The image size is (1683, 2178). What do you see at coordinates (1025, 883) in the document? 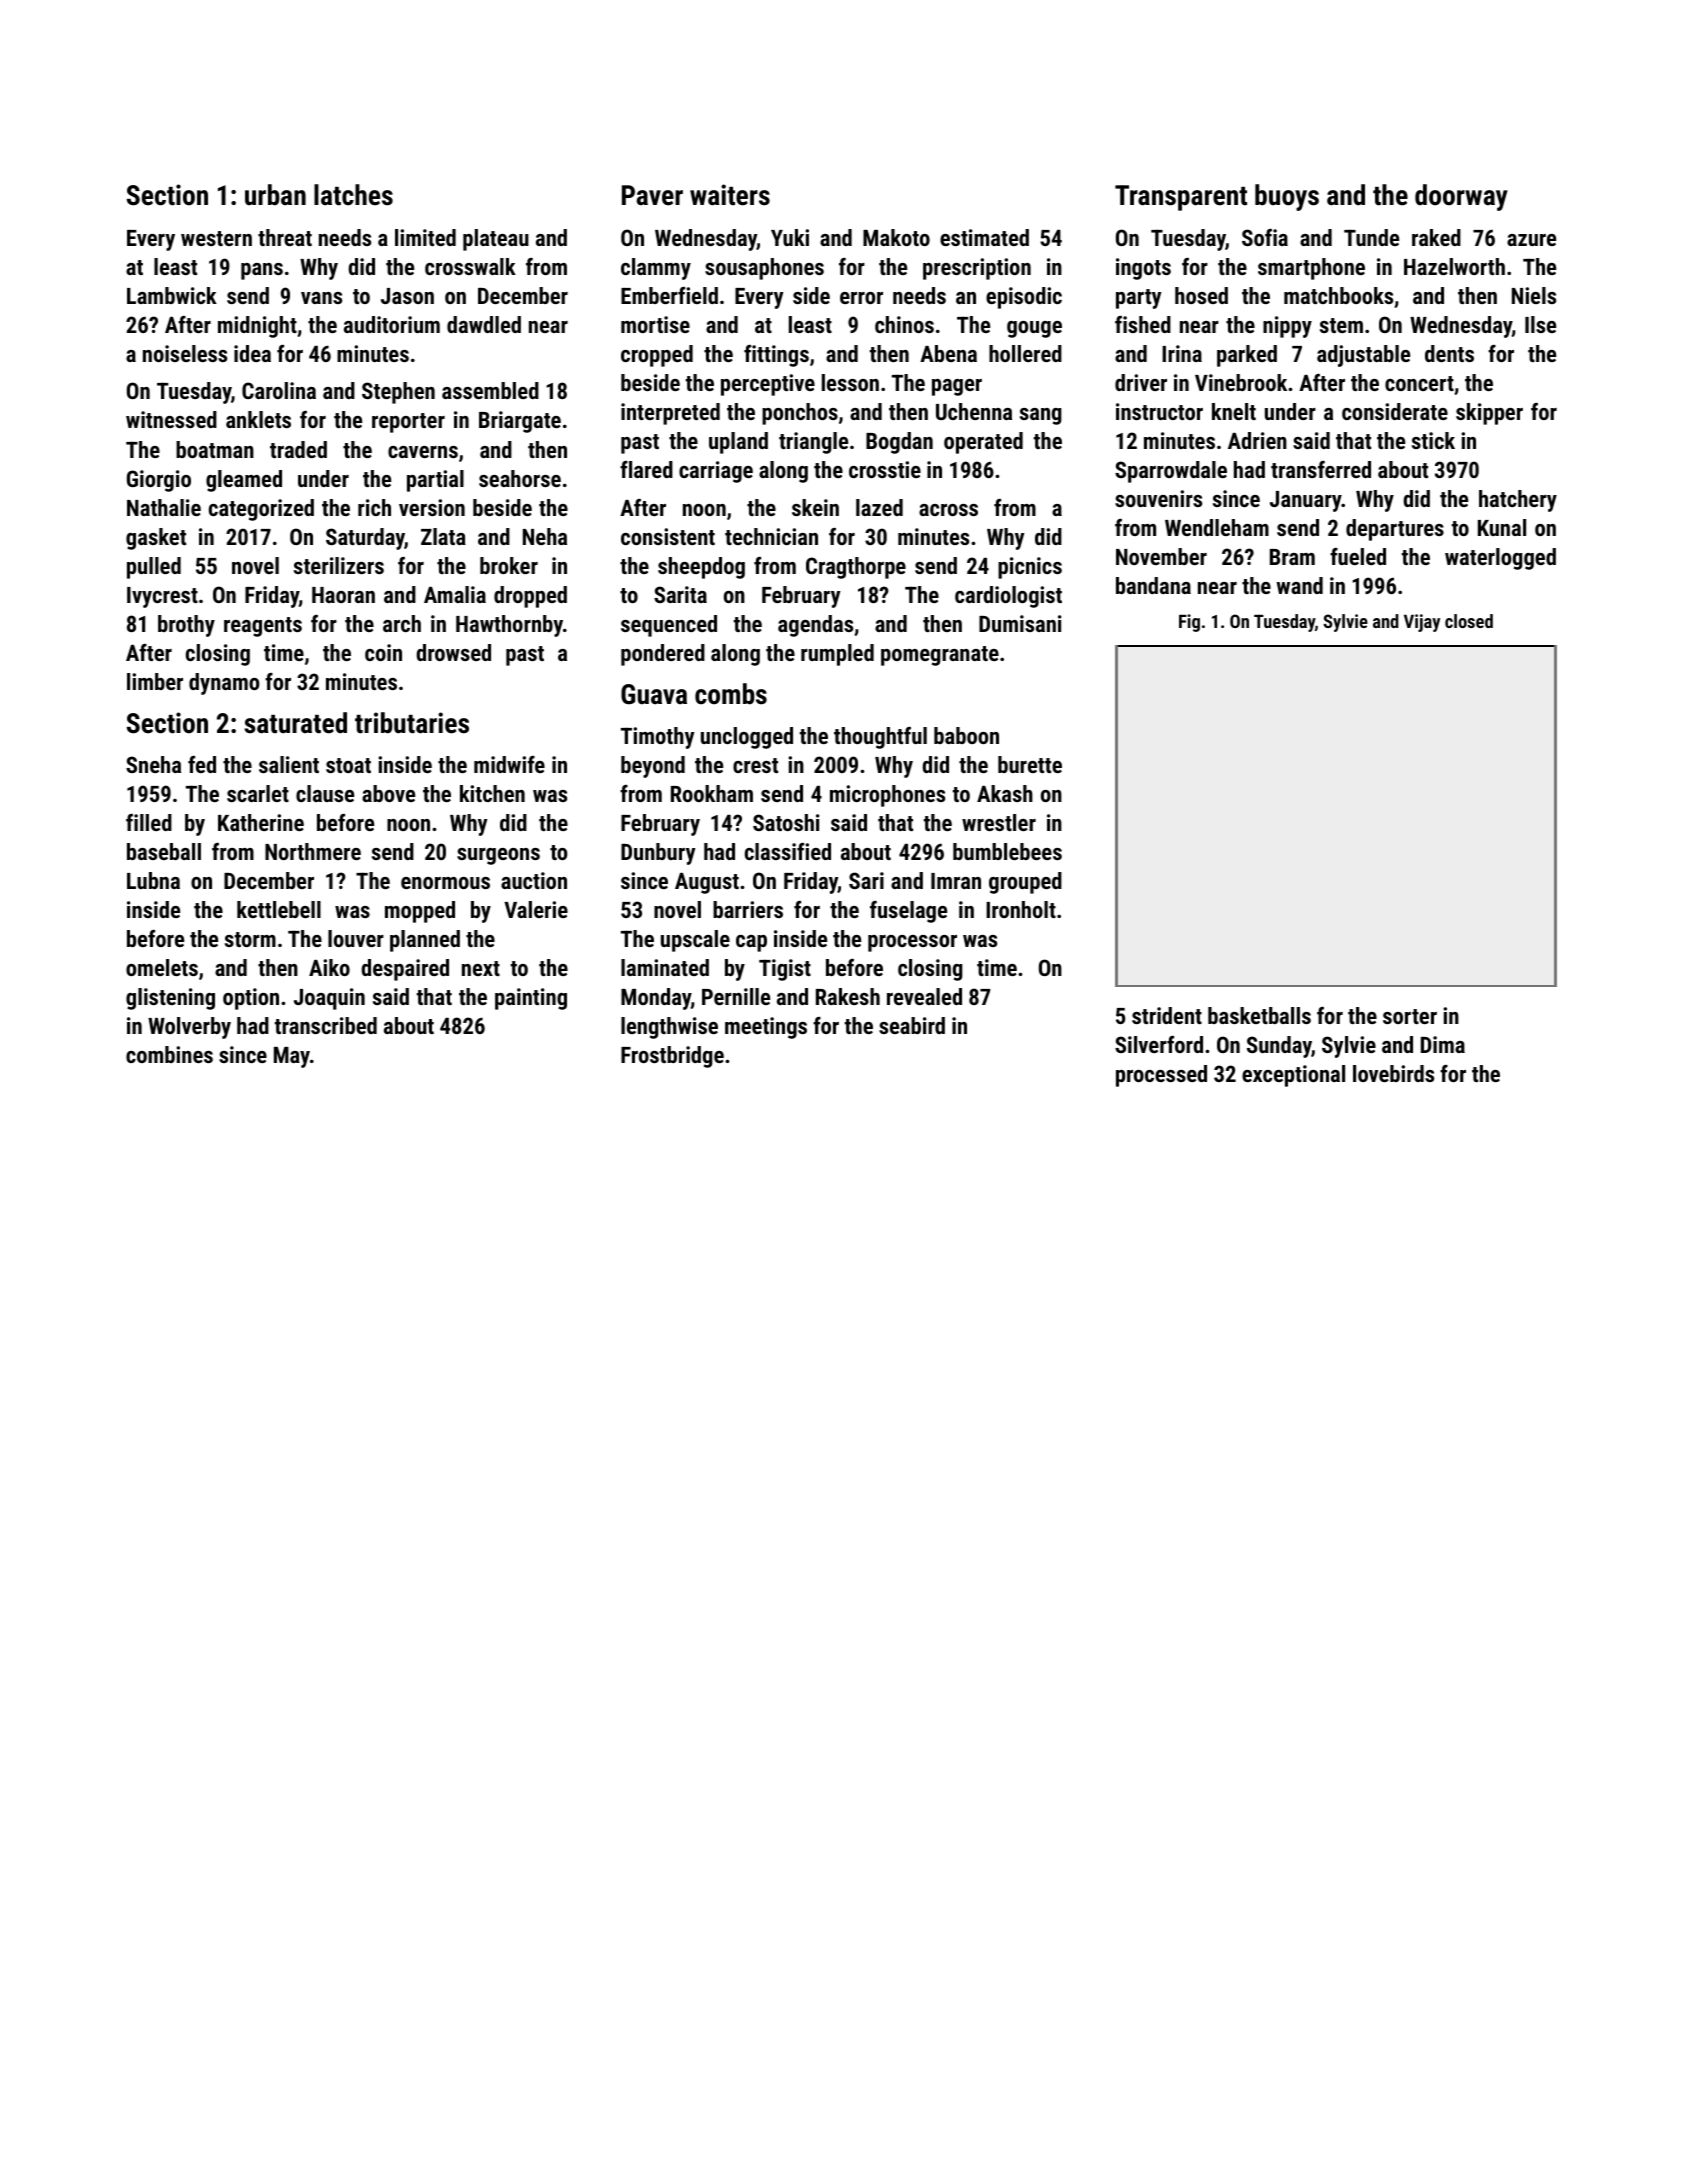
I see `grouped` at bounding box center [1025, 883].
